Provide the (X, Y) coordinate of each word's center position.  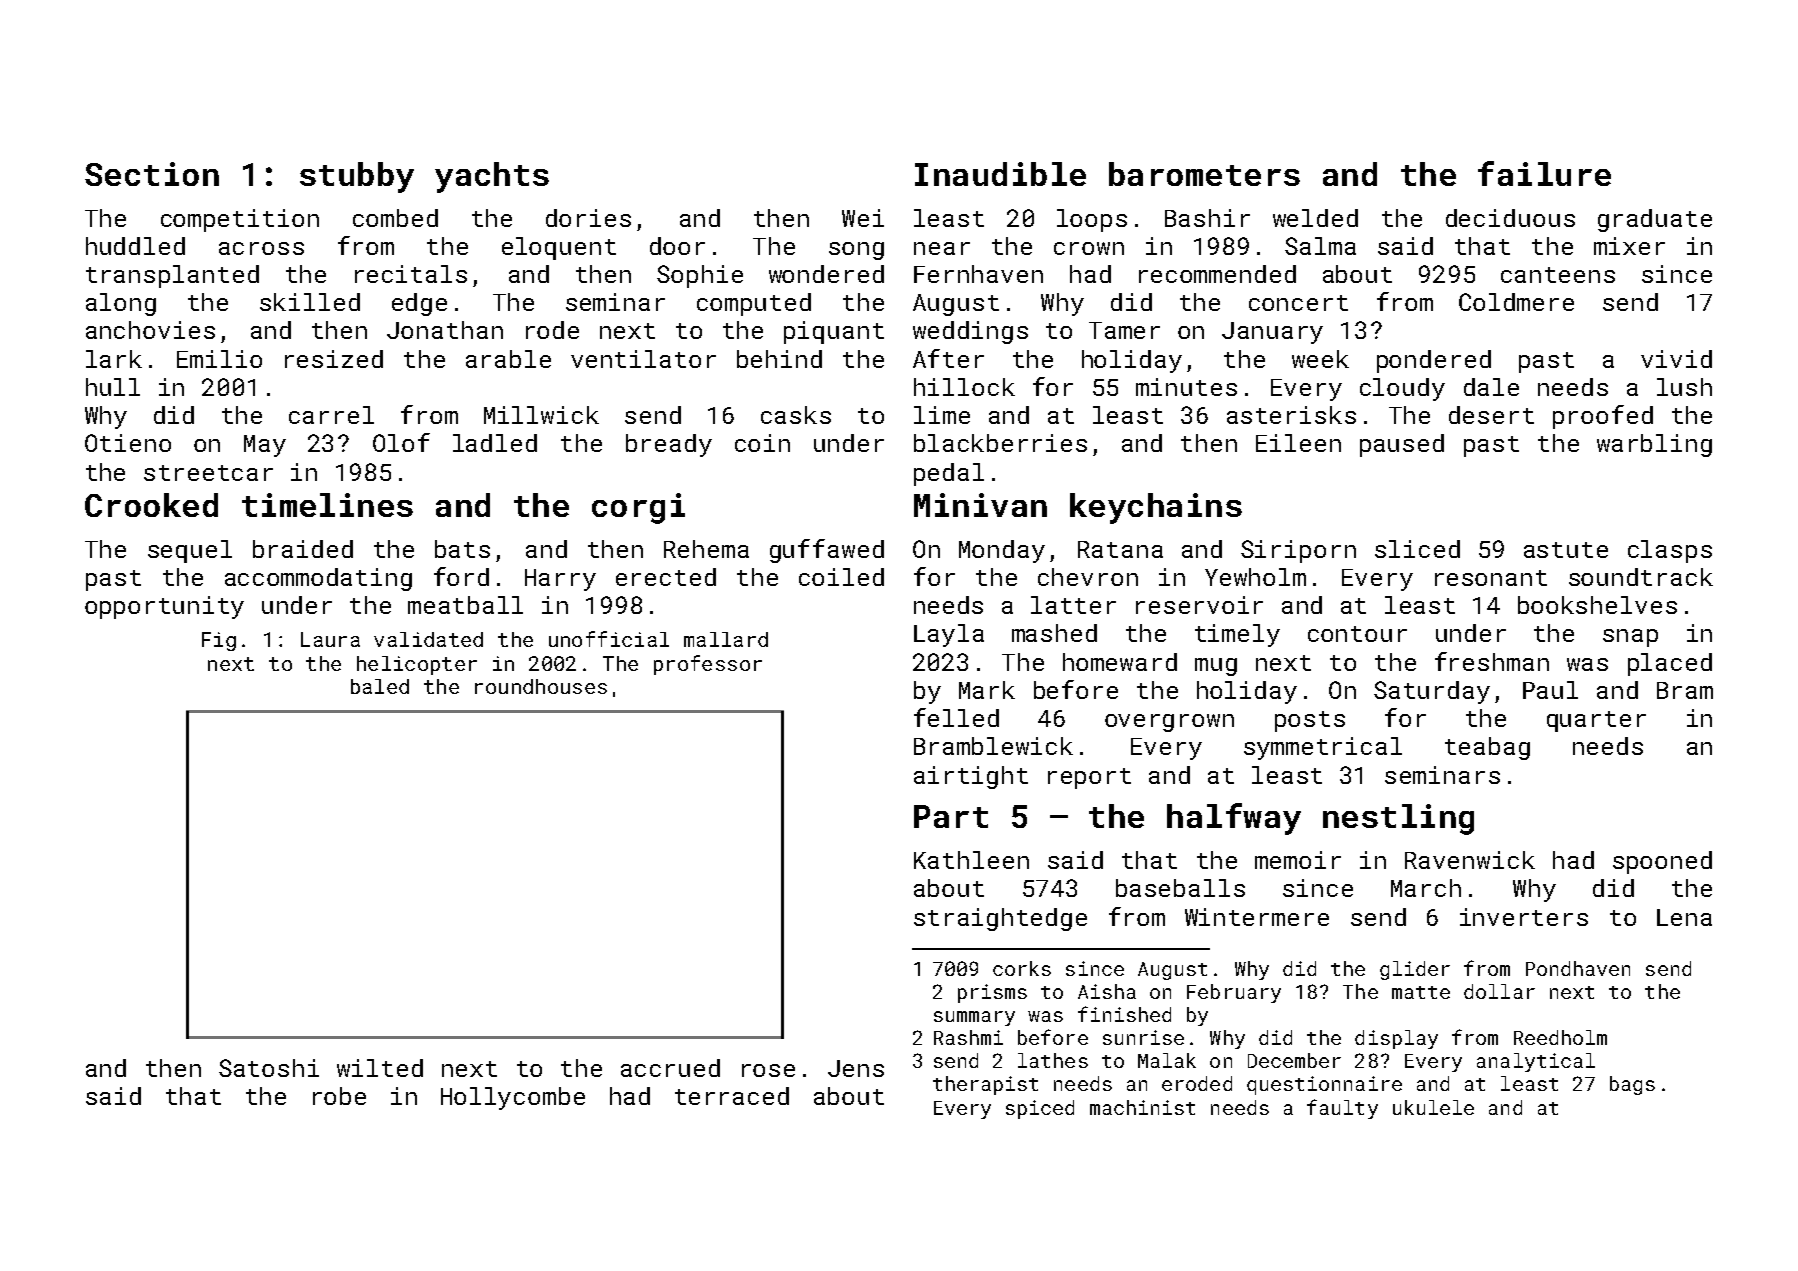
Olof (401, 442)
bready (669, 445)
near (942, 248)
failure (1544, 173)
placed (1670, 664)
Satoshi (269, 1068)
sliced (1417, 549)
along (121, 304)
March (1426, 888)
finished (1124, 1014)
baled (380, 686)
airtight (971, 777)
